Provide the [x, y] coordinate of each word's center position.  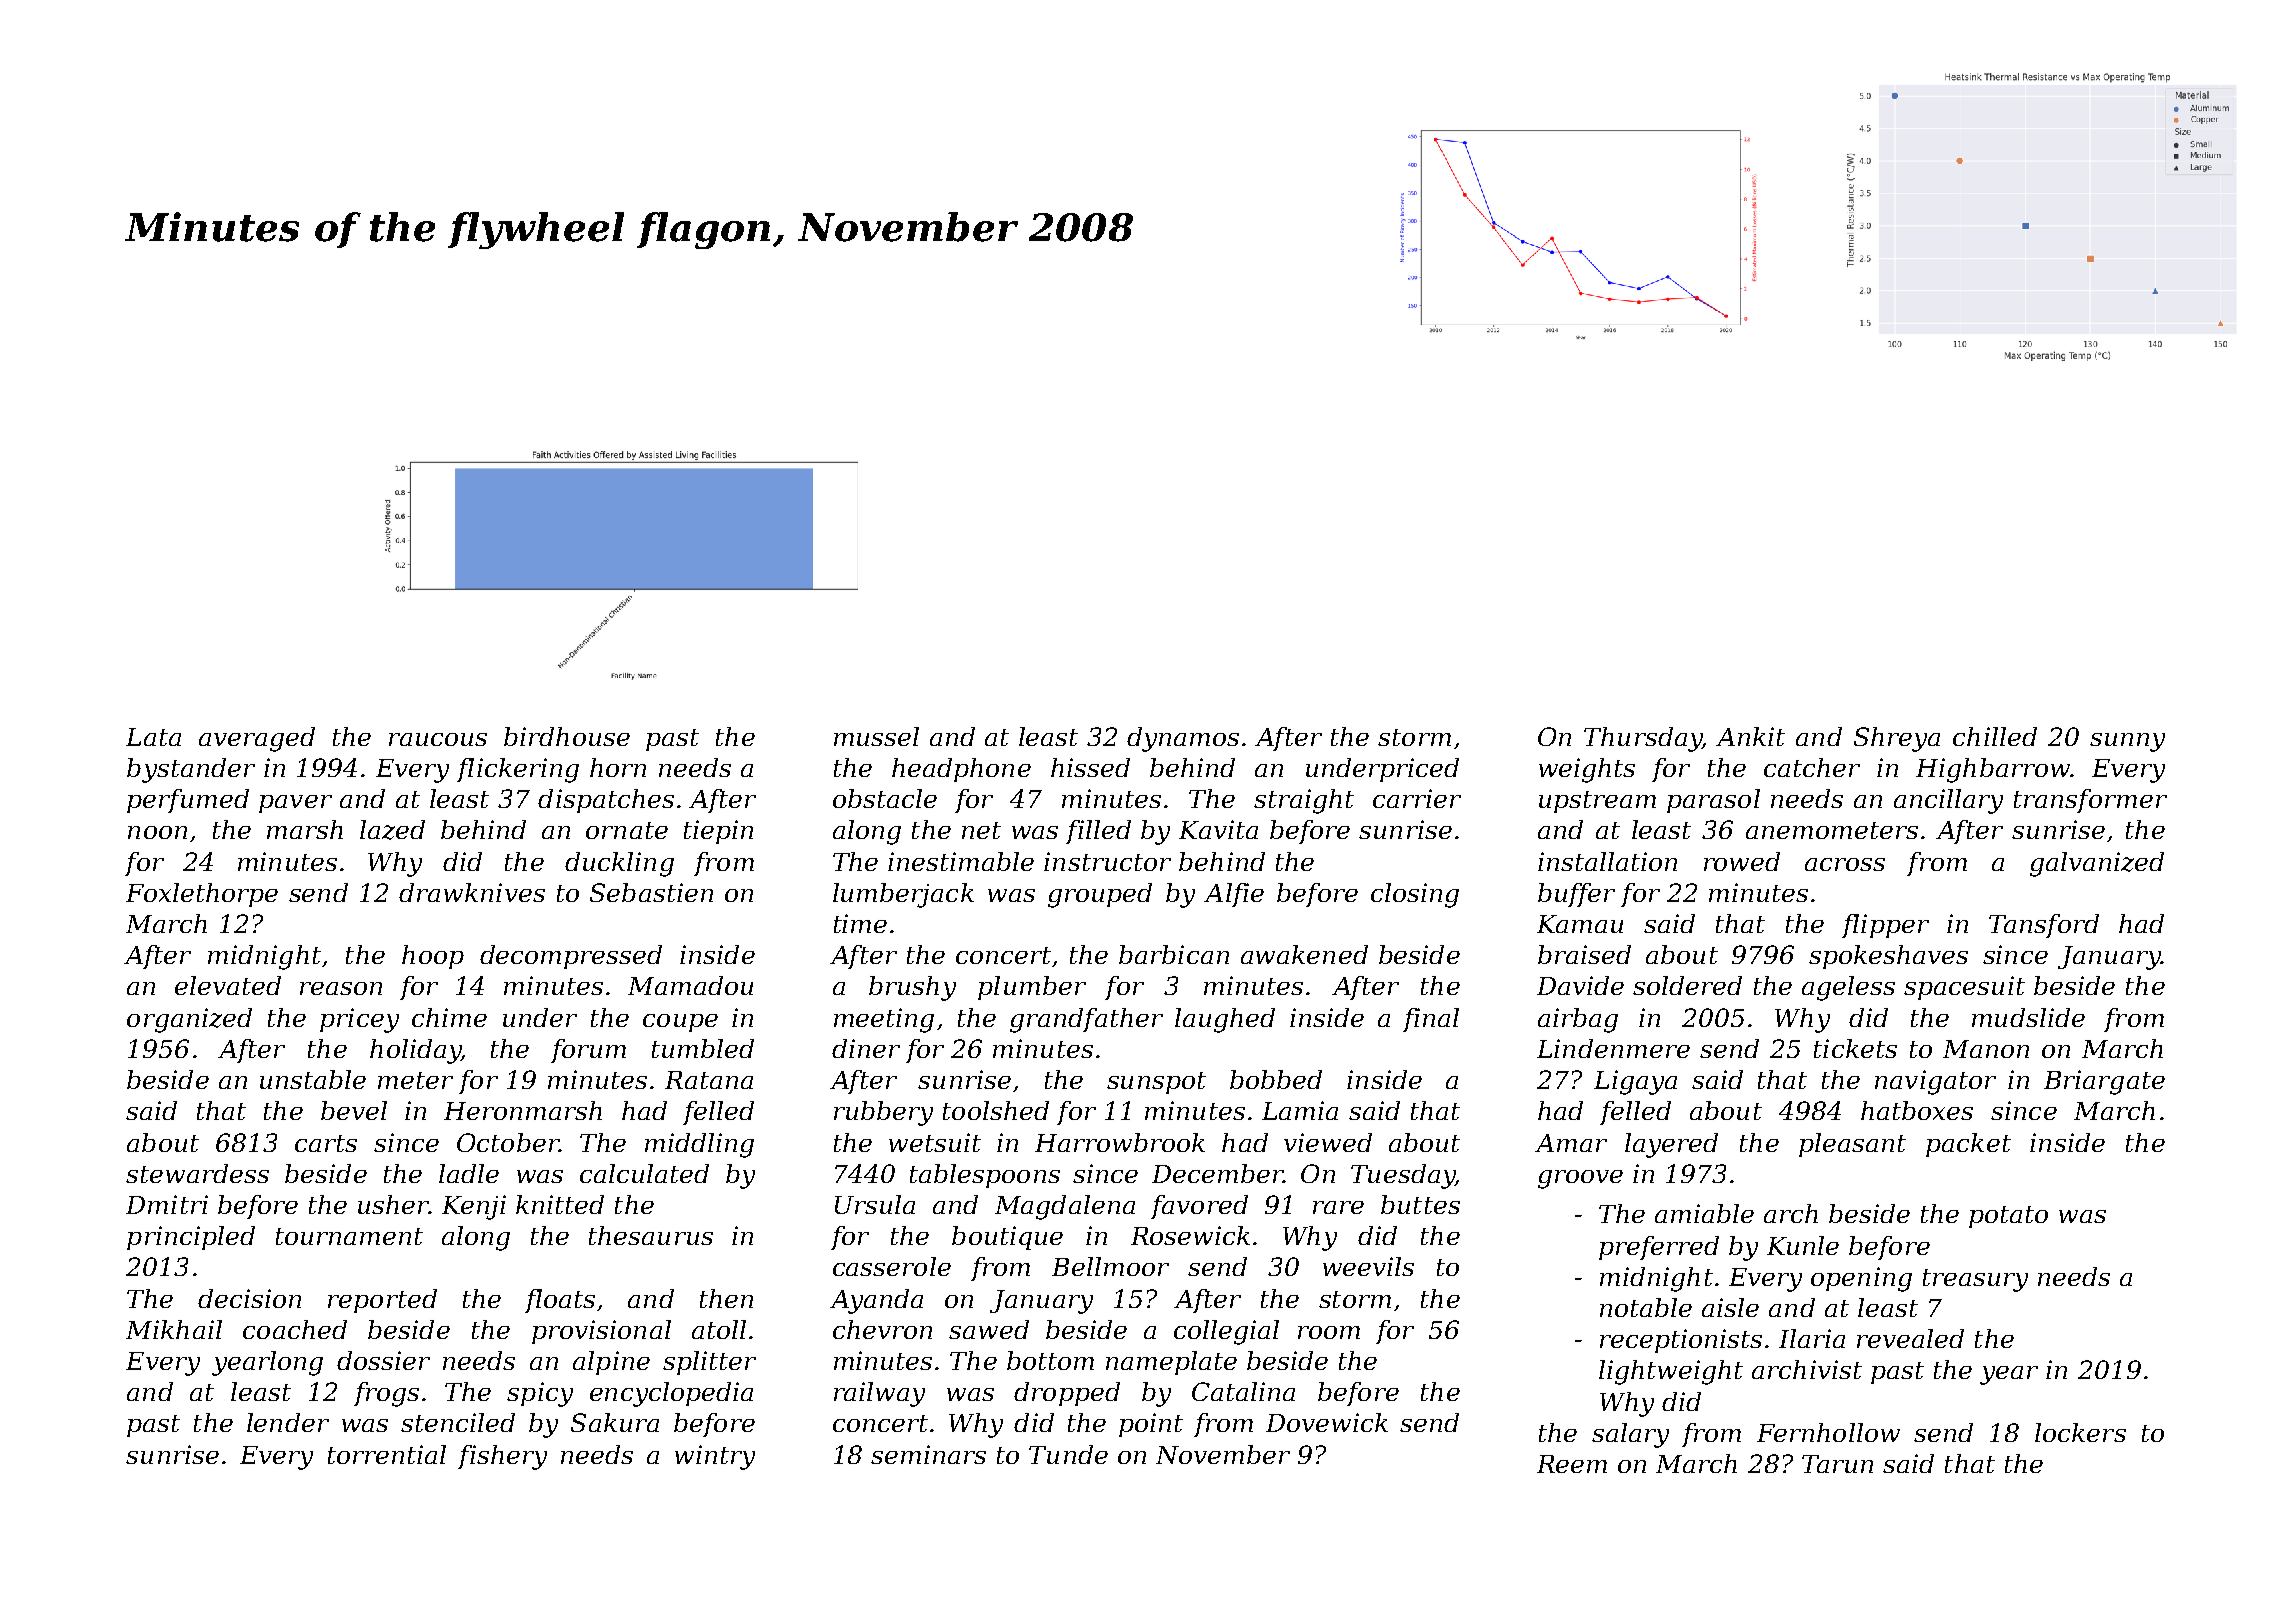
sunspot [1156, 1083]
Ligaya [1635, 1082]
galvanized [2097, 864]
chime [449, 1017]
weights [1587, 770]
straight [1304, 801]
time [860, 923]
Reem [1572, 1464]
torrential [387, 1454]
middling [699, 1145]
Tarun [1837, 1464]
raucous [438, 739]
